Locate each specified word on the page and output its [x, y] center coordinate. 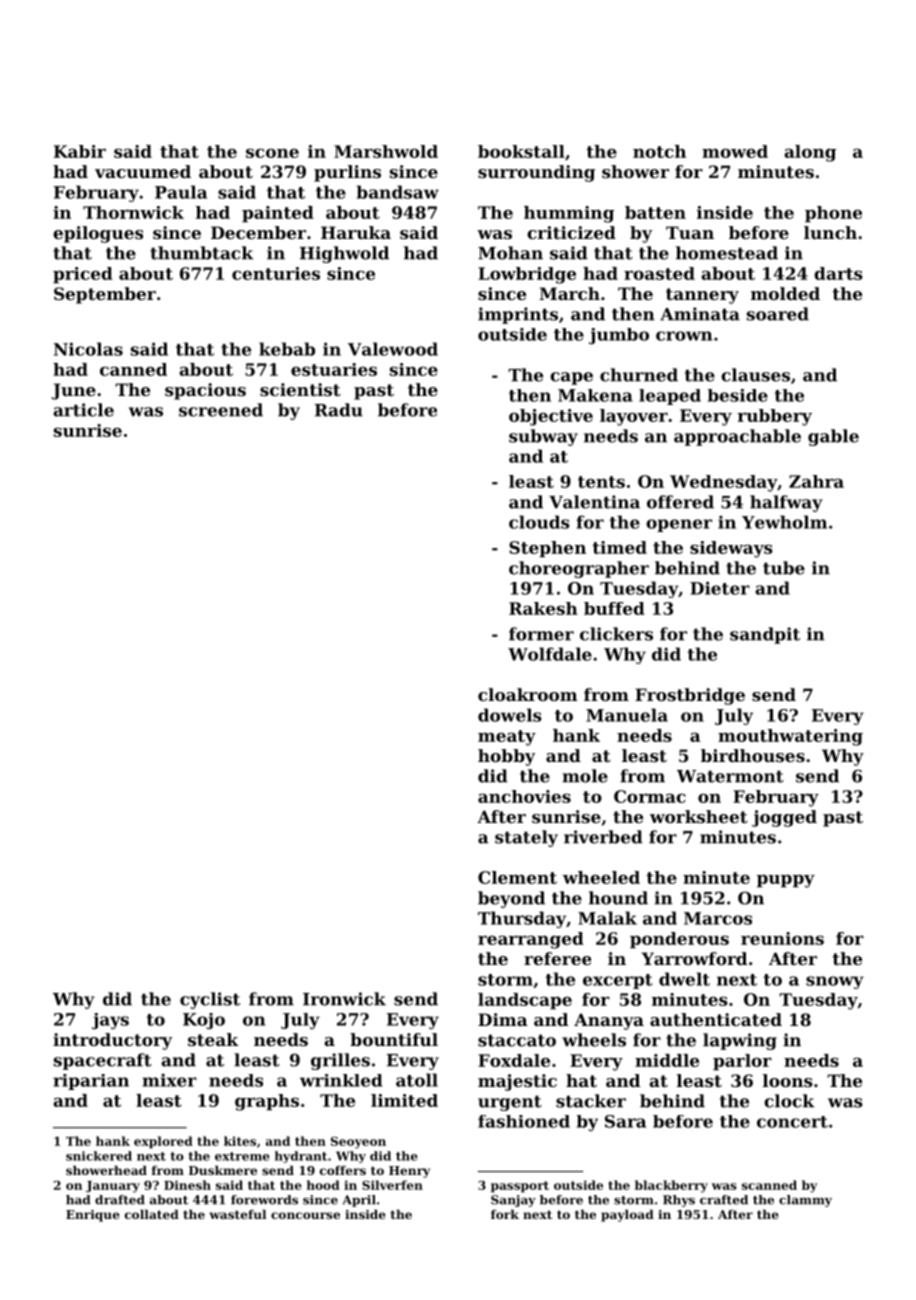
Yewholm [784, 522]
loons [788, 1080]
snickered [99, 1156]
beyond [511, 899]
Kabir [80, 151]
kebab [287, 349]
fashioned [524, 1121]
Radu [339, 410]
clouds [539, 522]
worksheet [699, 816]
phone [833, 214]
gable [833, 437]
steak [213, 1039]
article [83, 410]
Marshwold [386, 151]
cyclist [210, 1000]
